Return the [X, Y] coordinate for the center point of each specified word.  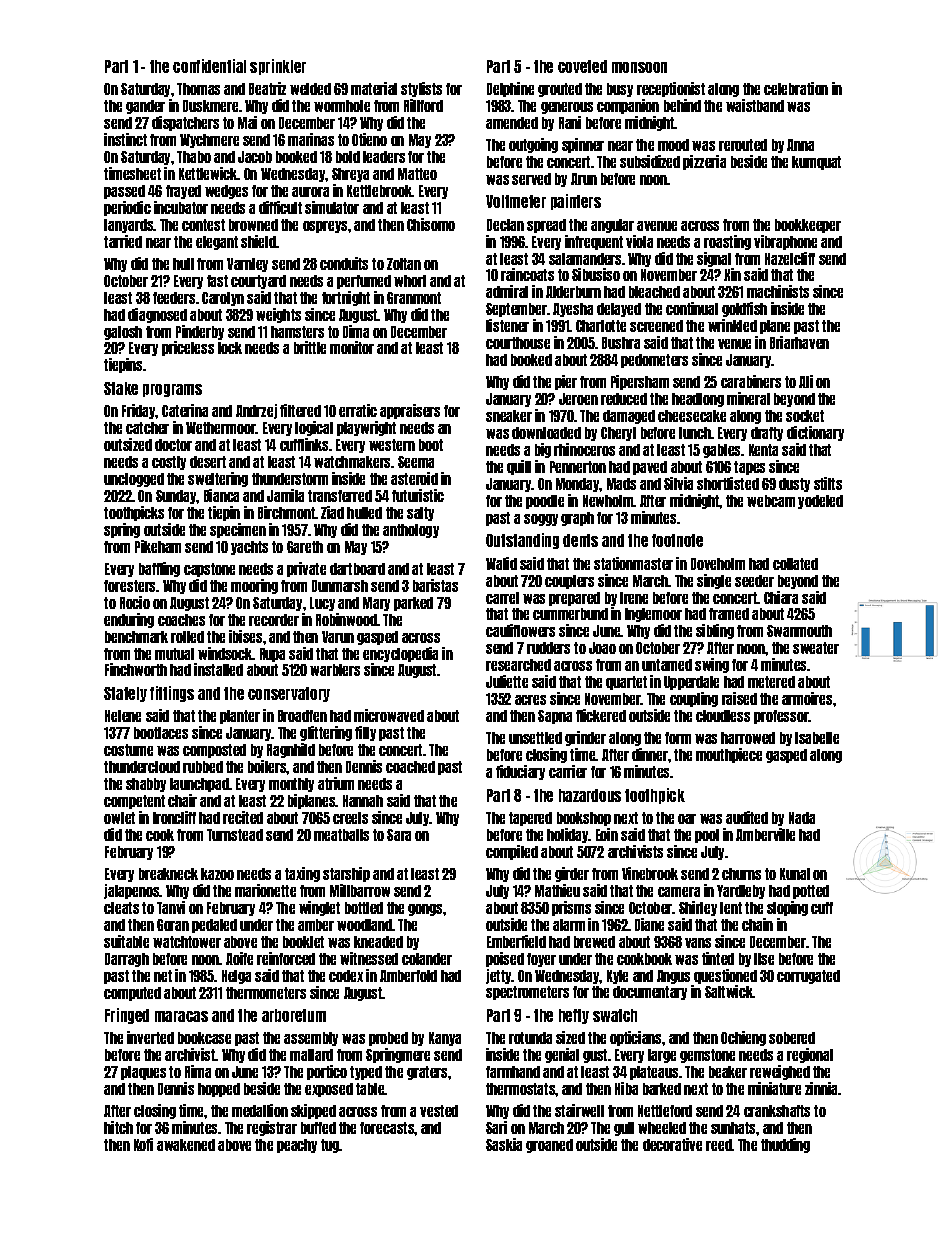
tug [330, 1146]
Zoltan [404, 264]
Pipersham [640, 382]
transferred [340, 496]
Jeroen [578, 399]
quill [519, 467]
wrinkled [732, 325]
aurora [310, 192]
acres [530, 700]
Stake [121, 388]
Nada [802, 818]
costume [128, 750]
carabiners [751, 381]
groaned [549, 1146]
